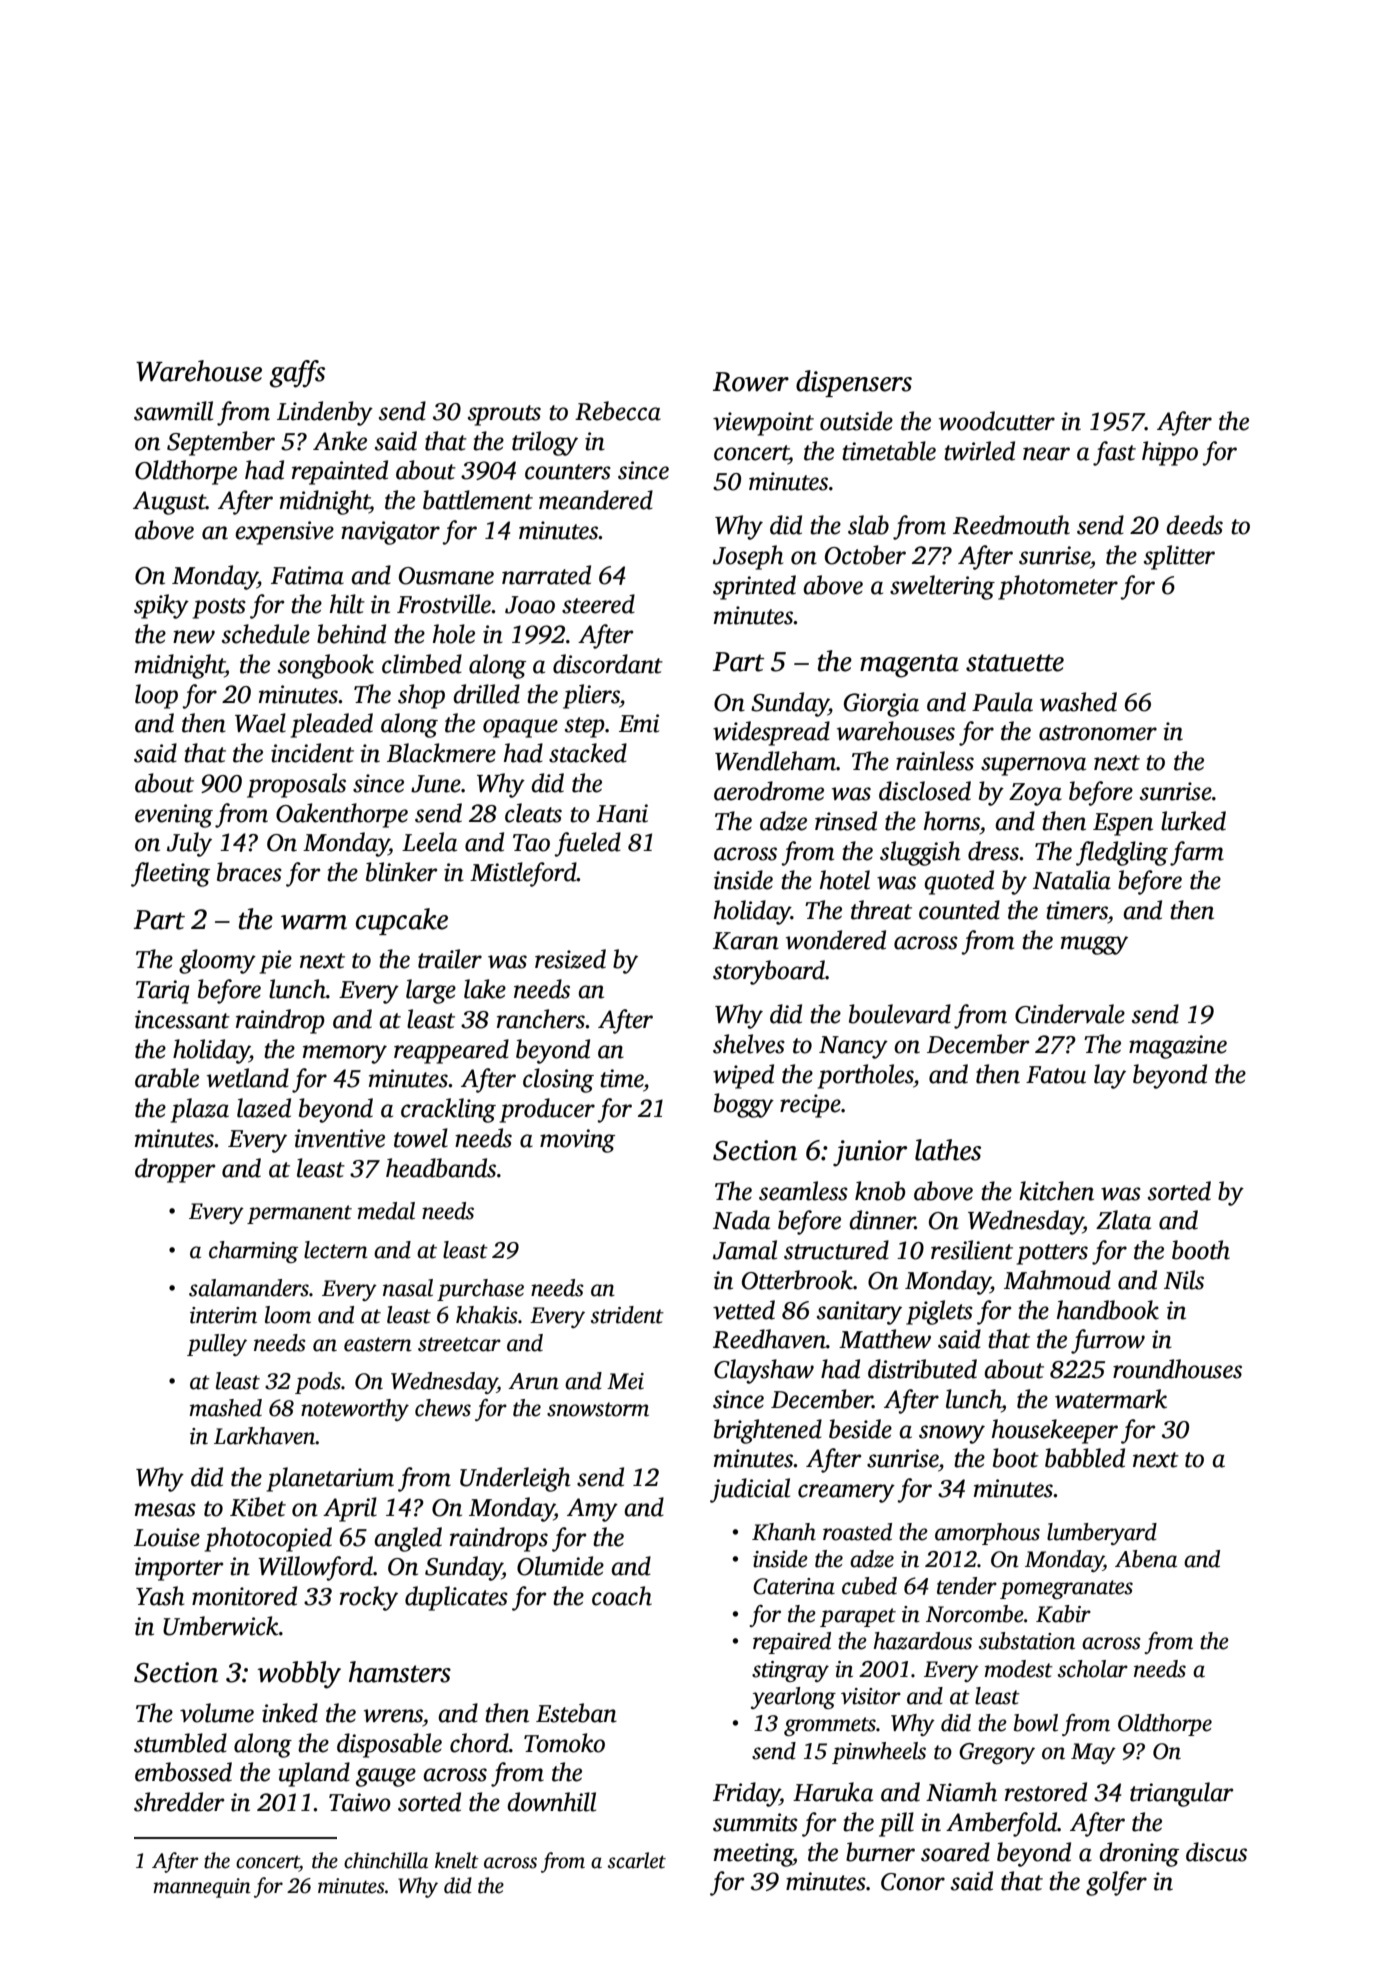 The width and height of the page is (1386, 1969). What do you see at coordinates (180, 1743) in the page?
I see `stumbled` at bounding box center [180, 1743].
